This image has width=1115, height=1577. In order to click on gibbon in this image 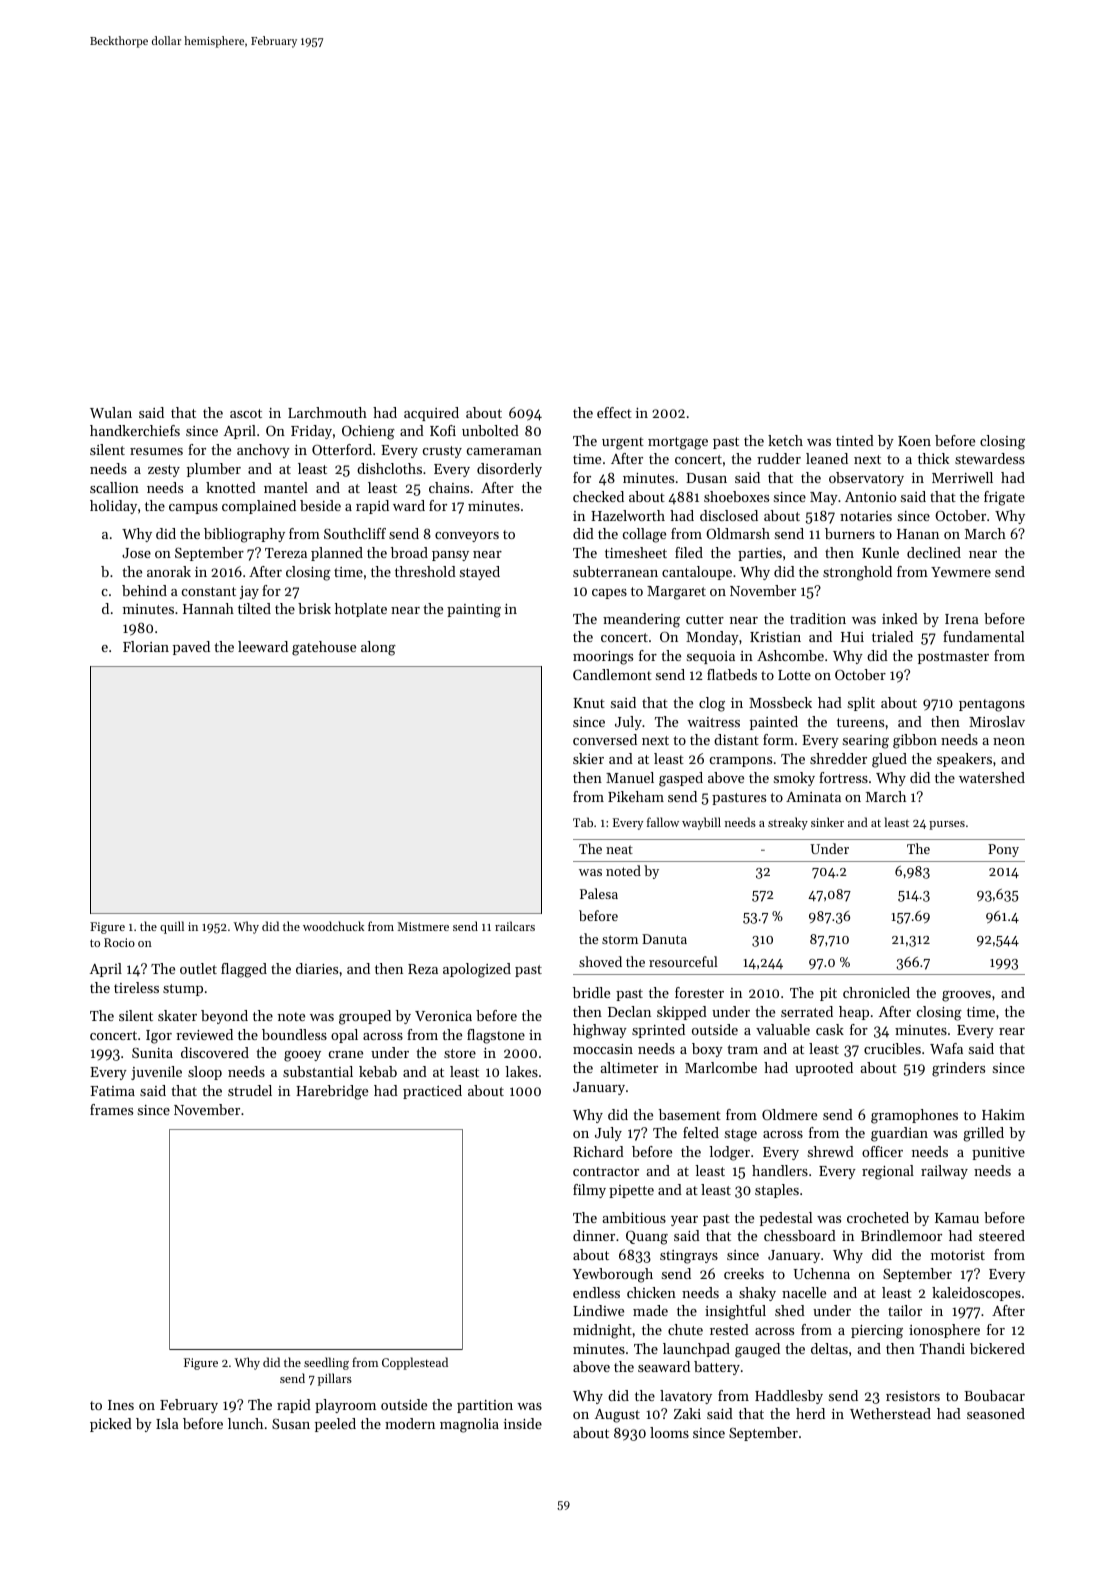, I will do `click(915, 741)`.
